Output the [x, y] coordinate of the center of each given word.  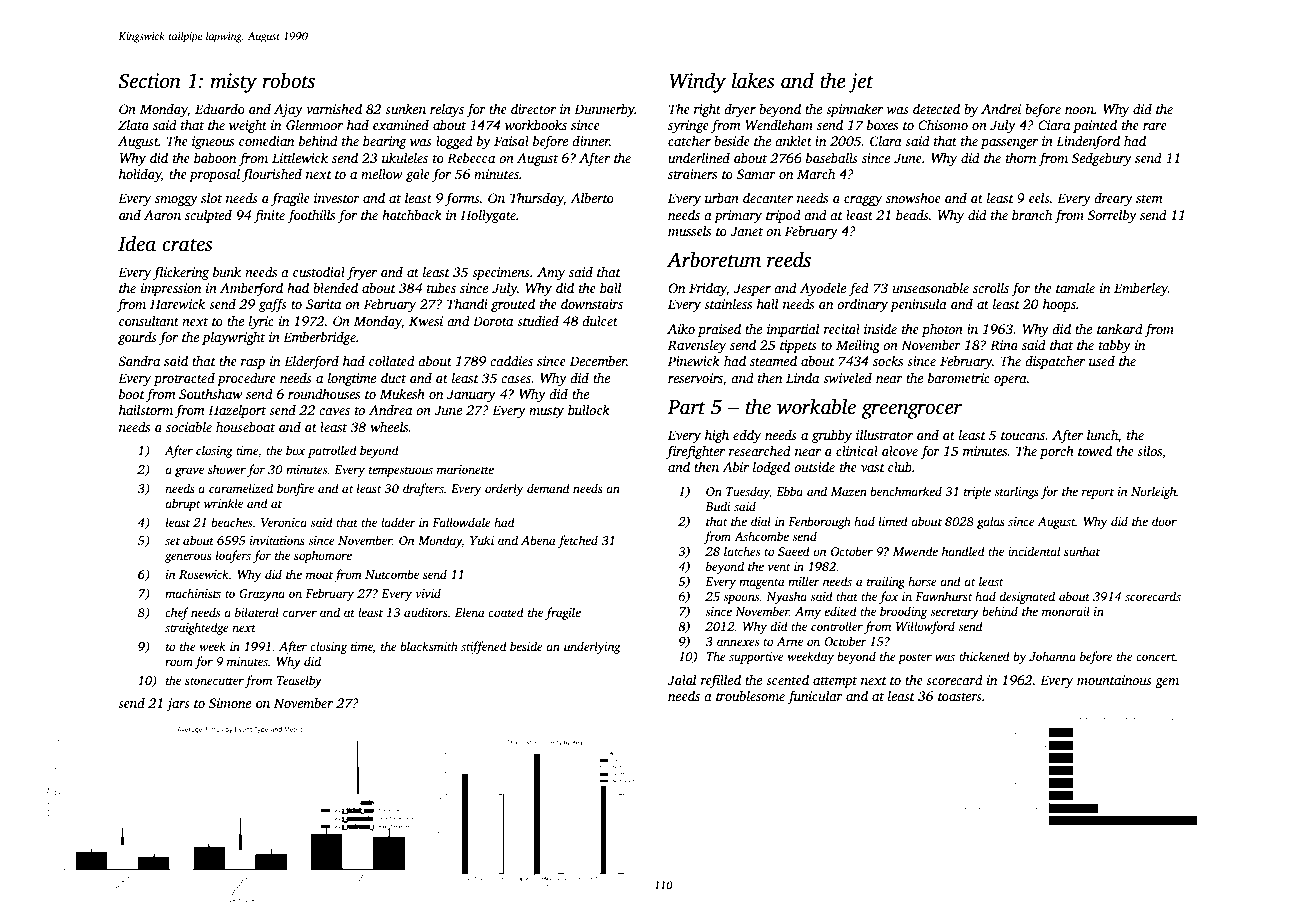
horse [922, 581]
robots [288, 80]
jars [178, 704]
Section [149, 81]
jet [861, 83]
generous [188, 558]
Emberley [1141, 289]
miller [804, 581]
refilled [721, 681]
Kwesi [426, 321]
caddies [511, 360]
